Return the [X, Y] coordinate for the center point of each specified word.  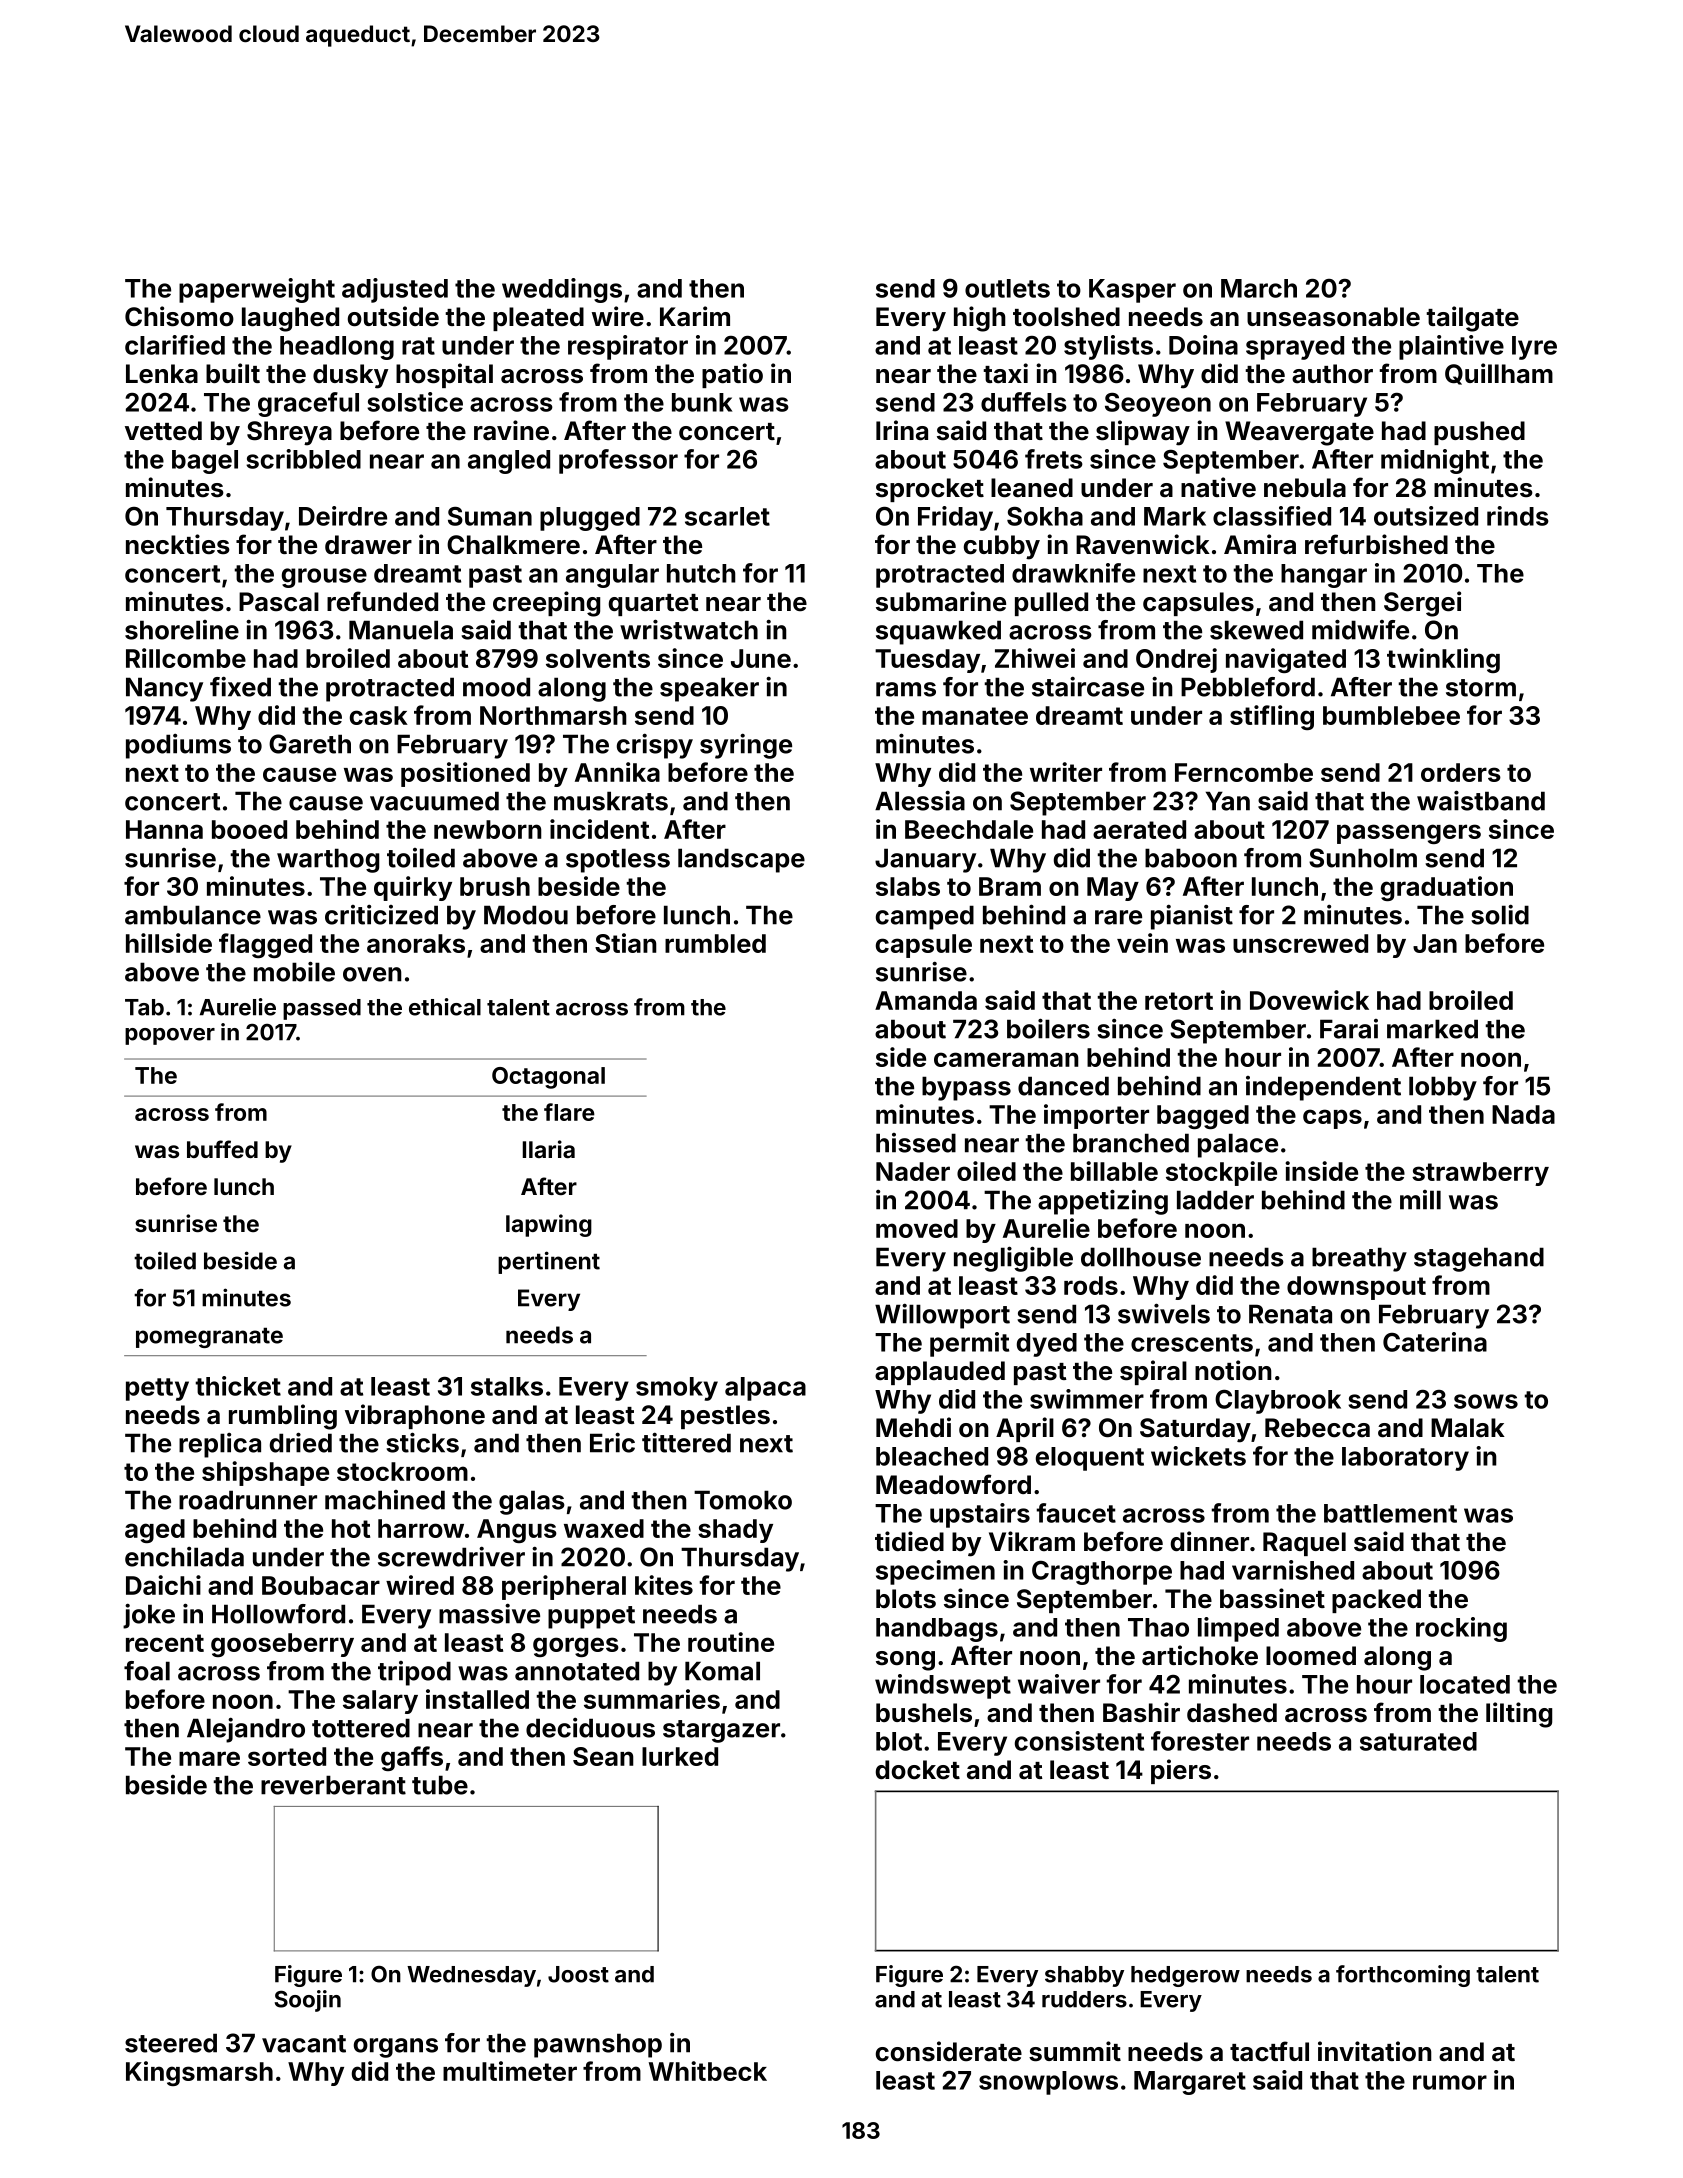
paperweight [257, 290]
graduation [1447, 888]
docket [918, 1770]
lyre [1534, 348]
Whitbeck [708, 2071]
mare [209, 1758]
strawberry [1480, 1174]
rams [906, 689]
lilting [1519, 1715]
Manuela [401, 630]
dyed [1047, 1345]
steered [171, 2043]
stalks [507, 1386]
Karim [695, 316]
